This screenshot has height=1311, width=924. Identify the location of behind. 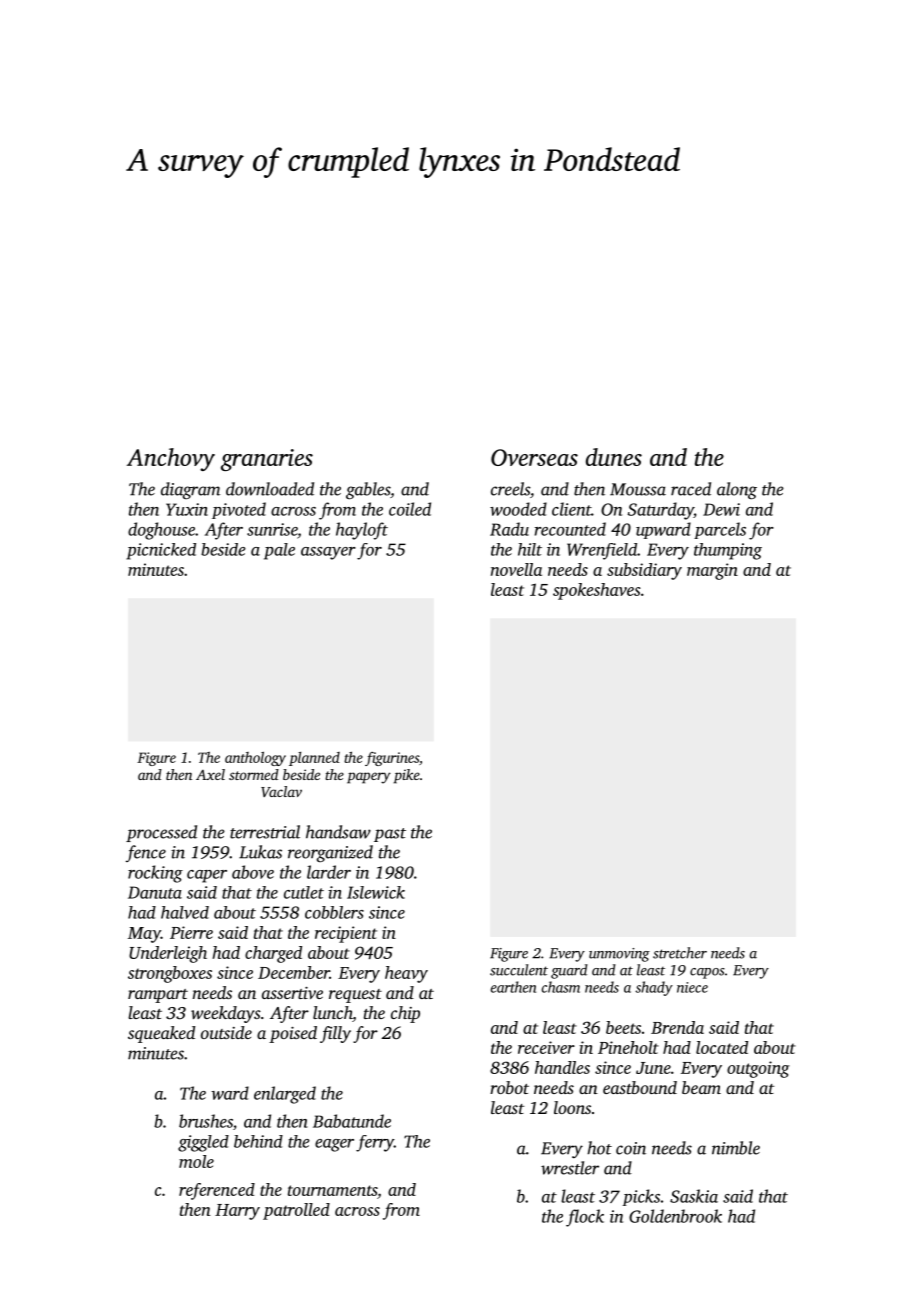
(258, 1141).
